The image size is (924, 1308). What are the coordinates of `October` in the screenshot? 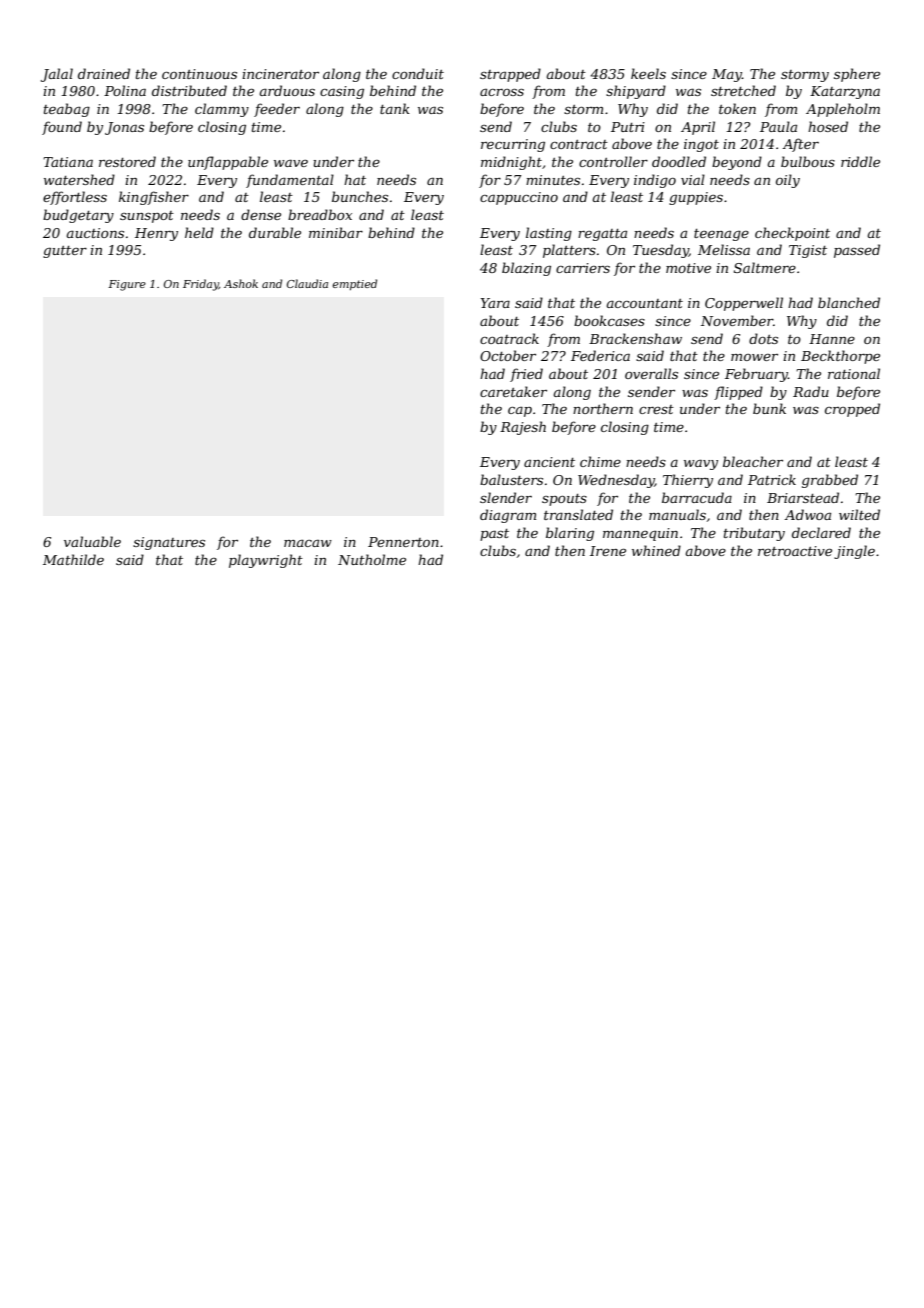 It's located at (508, 355).
